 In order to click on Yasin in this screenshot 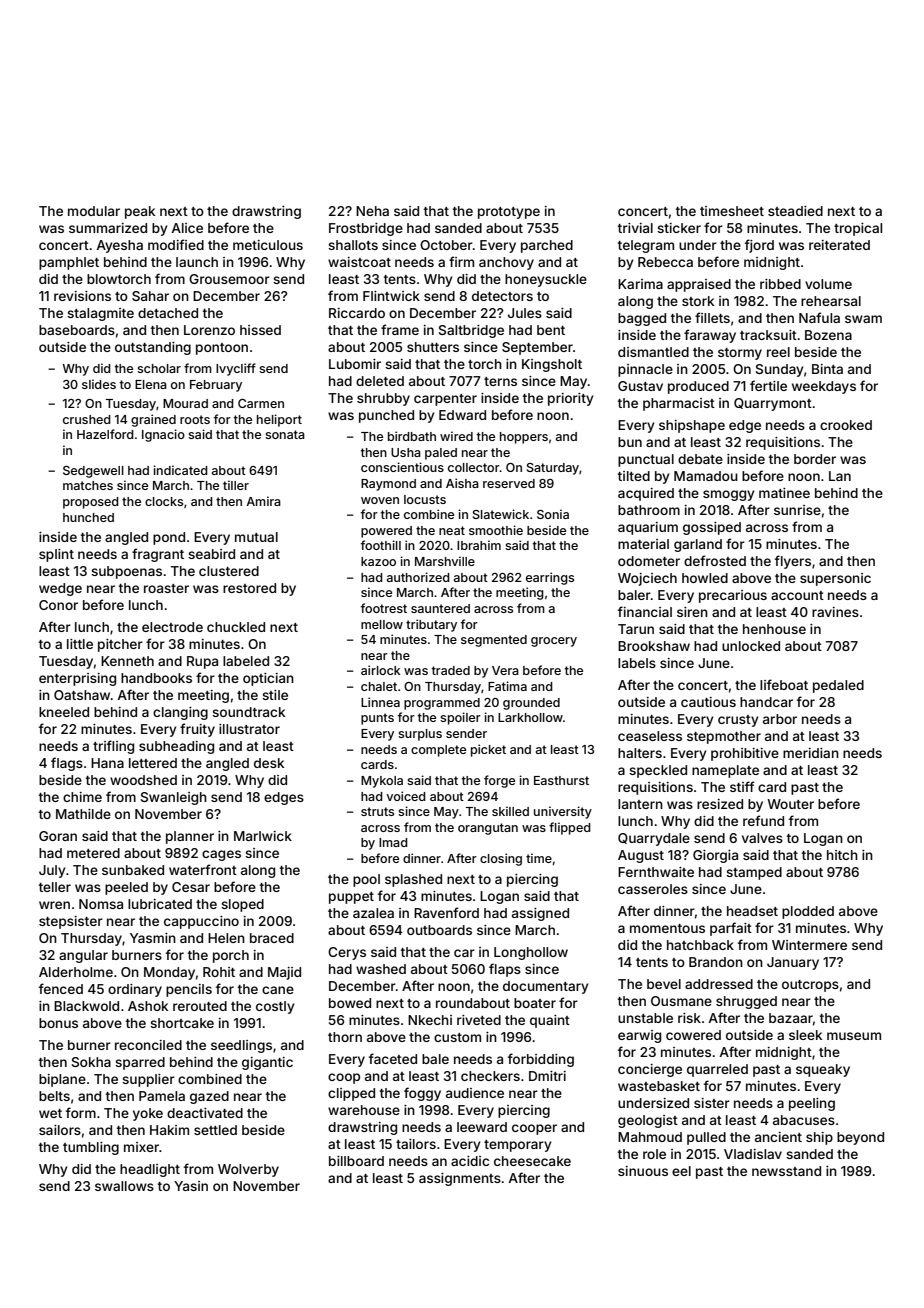, I will do `click(191, 1186)`.
